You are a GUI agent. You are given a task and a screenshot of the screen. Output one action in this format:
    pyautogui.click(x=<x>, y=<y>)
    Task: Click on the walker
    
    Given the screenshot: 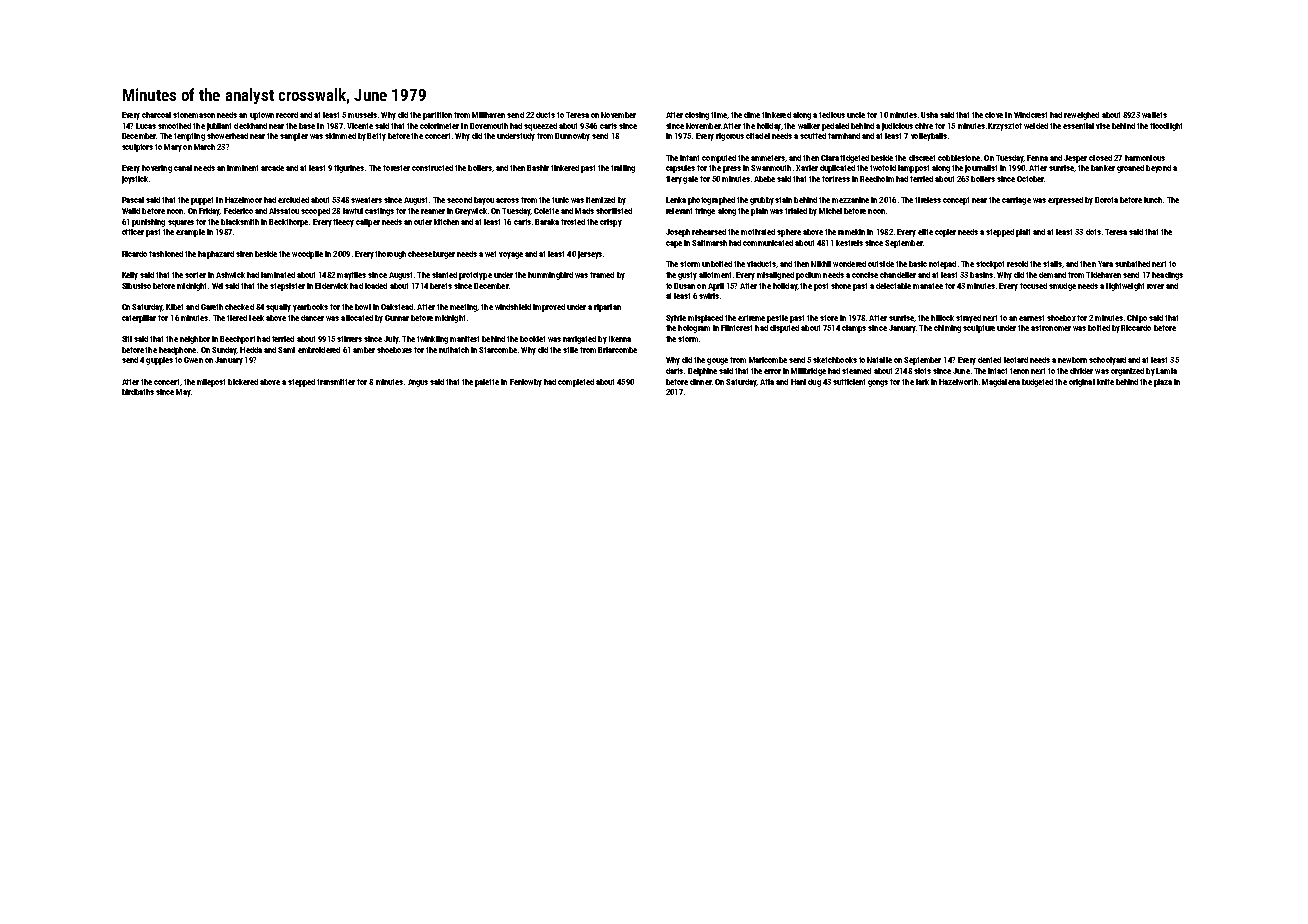 What is the action you would take?
    pyautogui.click(x=809, y=126)
